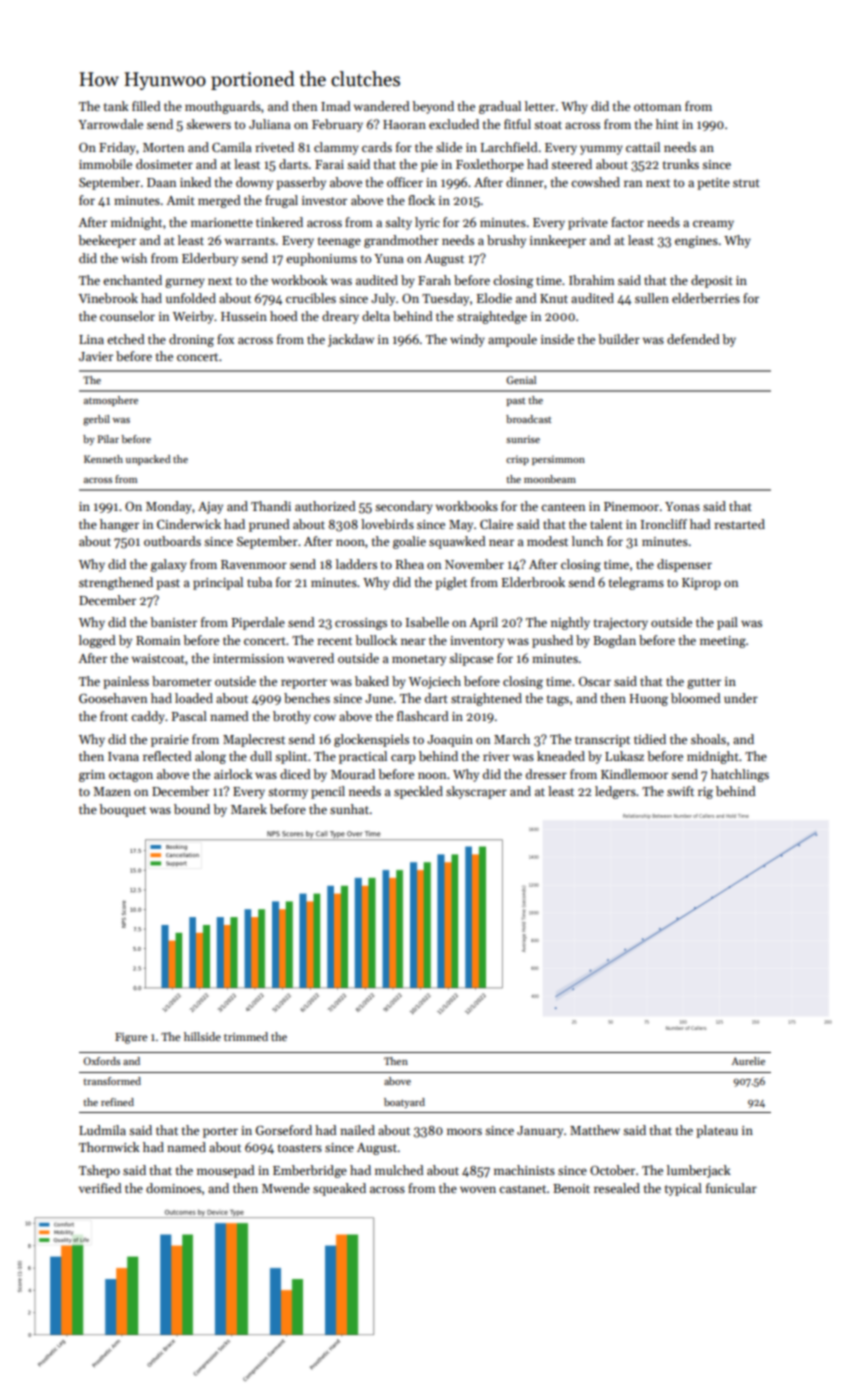 This page has height=1400, width=849. What do you see at coordinates (706, 298) in the page?
I see `elderberries` at bounding box center [706, 298].
